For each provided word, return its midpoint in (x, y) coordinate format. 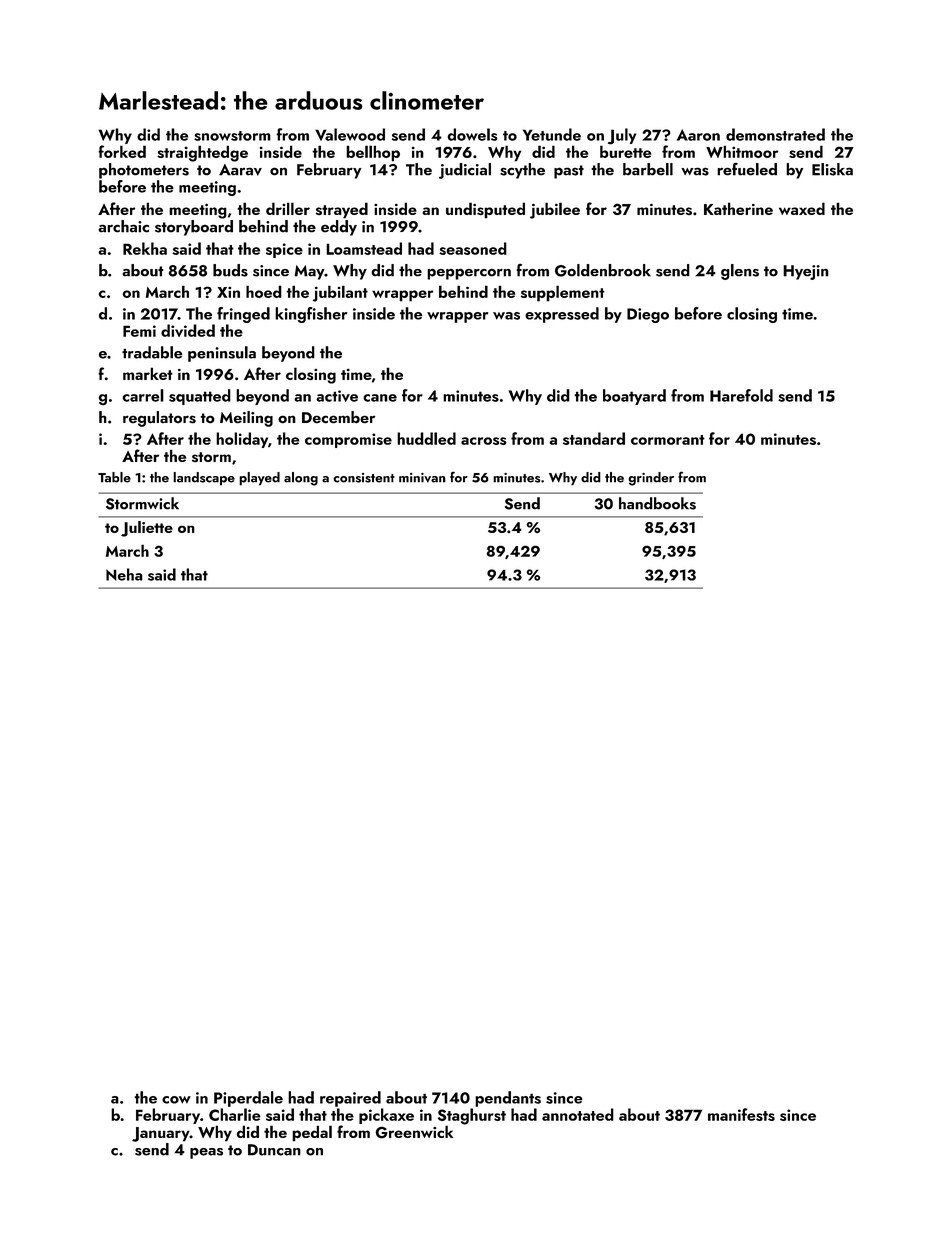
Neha (124, 574)
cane (380, 398)
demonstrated (775, 134)
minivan (422, 478)
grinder (651, 479)
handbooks (657, 503)
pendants (508, 1099)
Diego (648, 315)
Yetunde (552, 134)
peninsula (222, 354)
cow (176, 1100)
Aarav (240, 170)
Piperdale (248, 1099)
